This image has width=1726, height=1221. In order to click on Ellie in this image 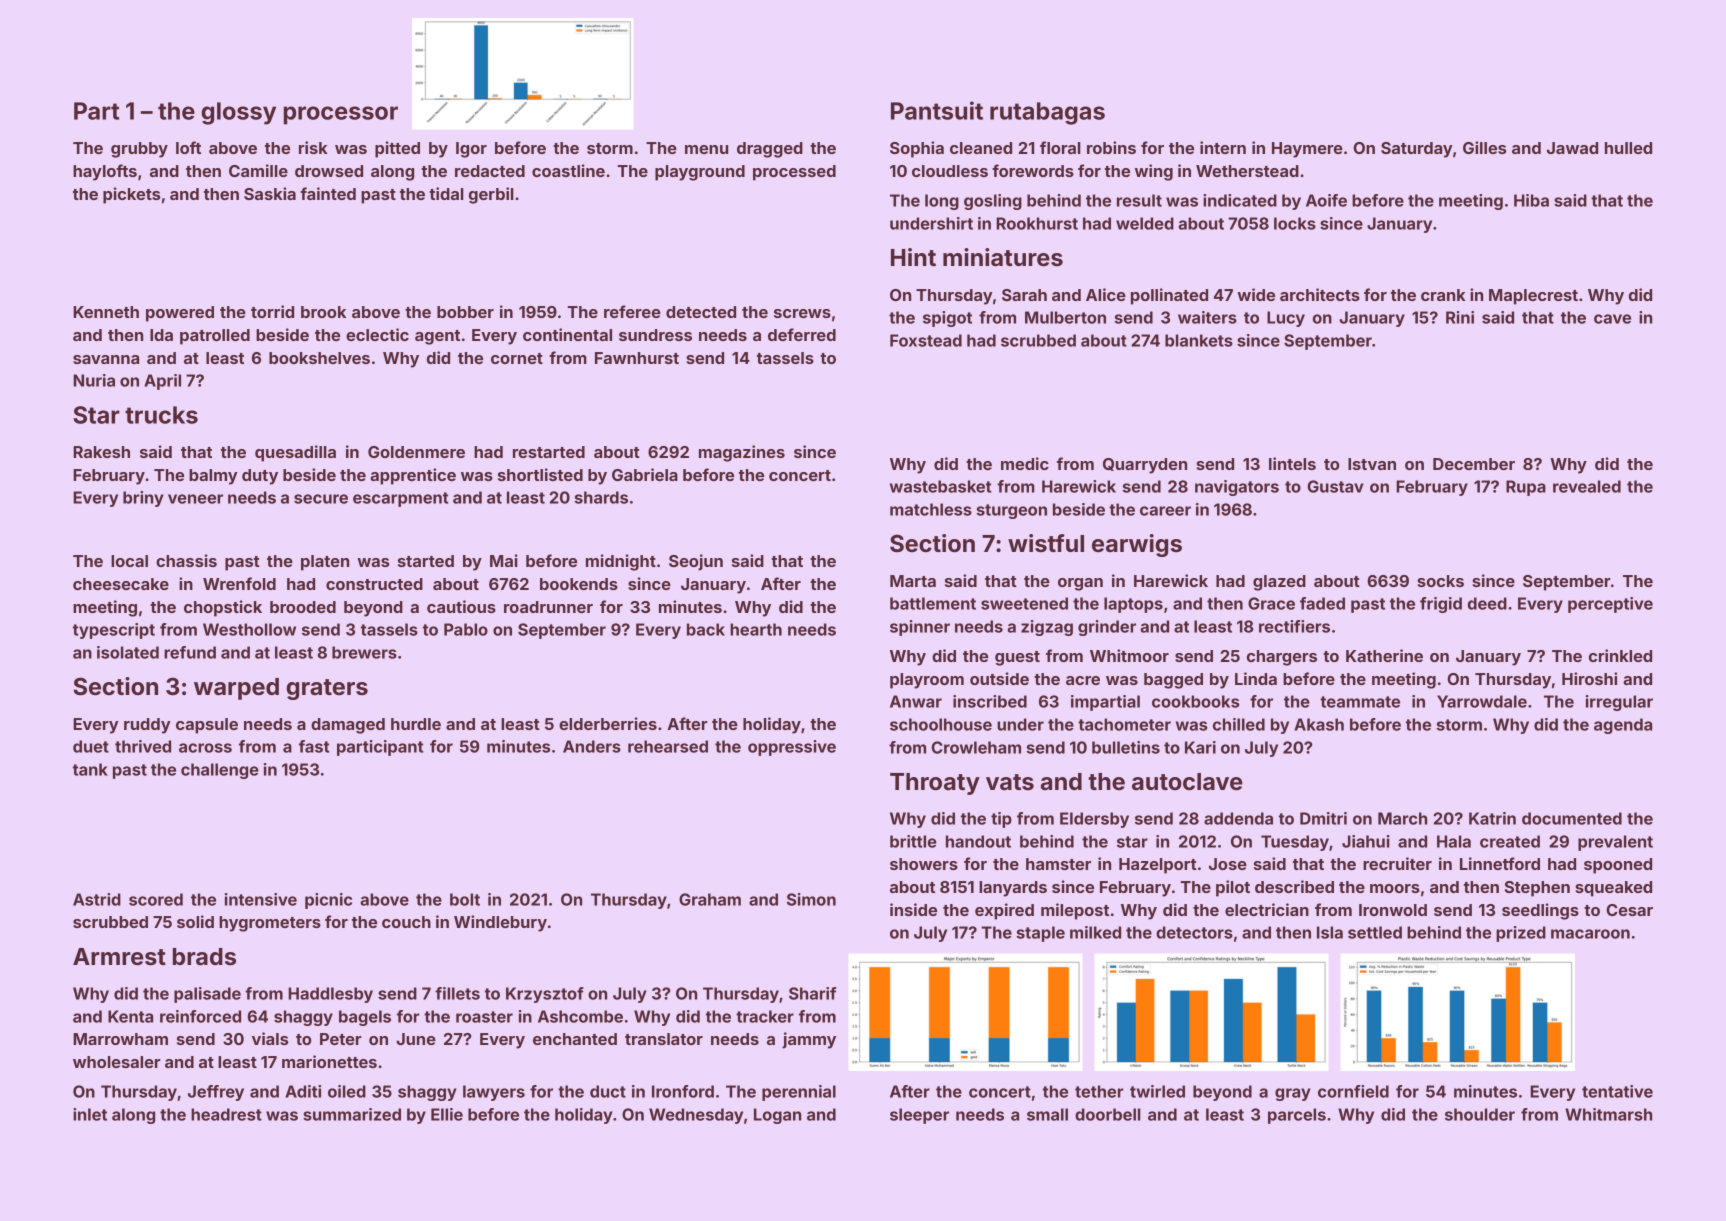, I will do `click(447, 1114)`.
